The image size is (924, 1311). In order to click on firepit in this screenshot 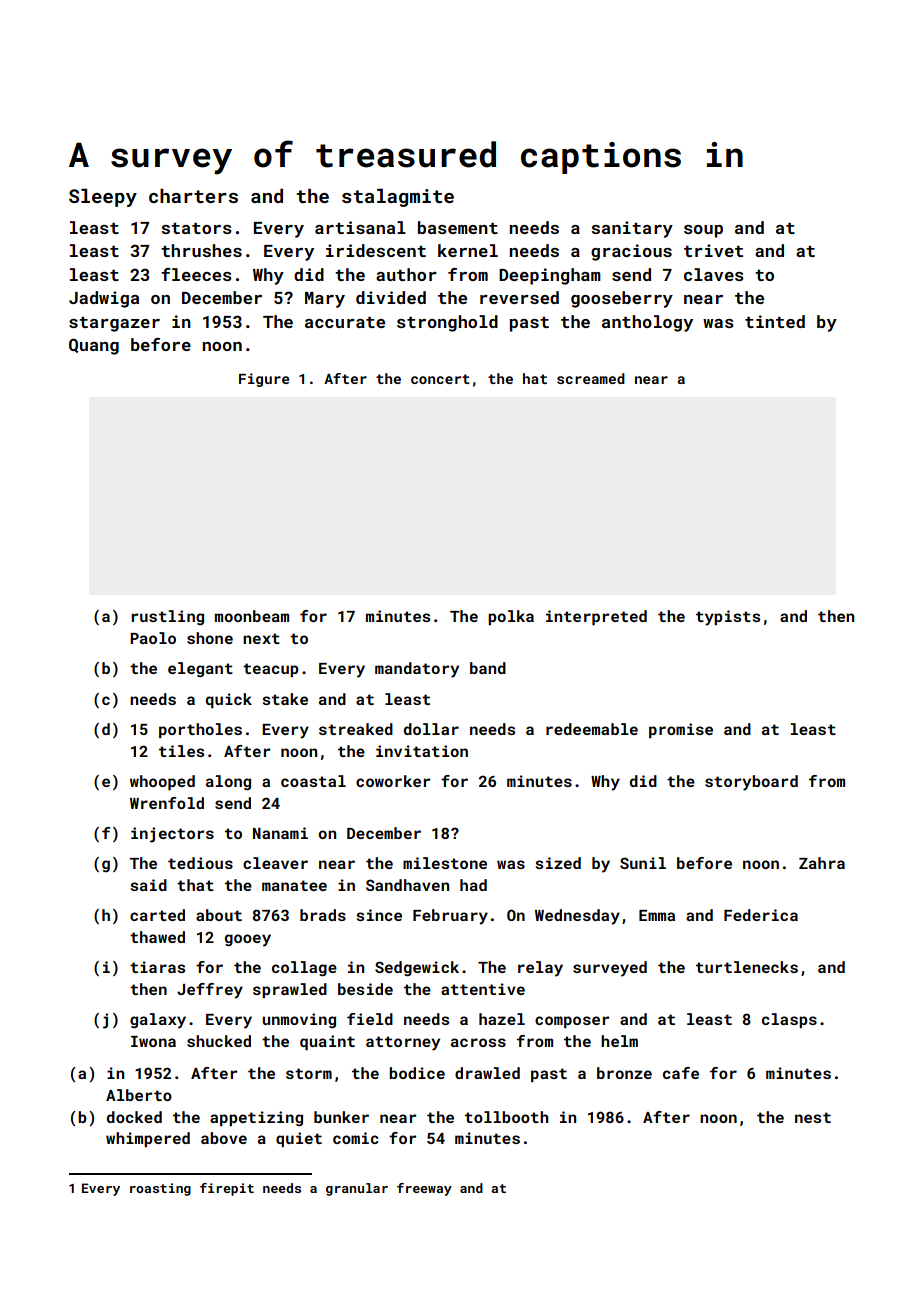, I will do `click(227, 1189)`.
